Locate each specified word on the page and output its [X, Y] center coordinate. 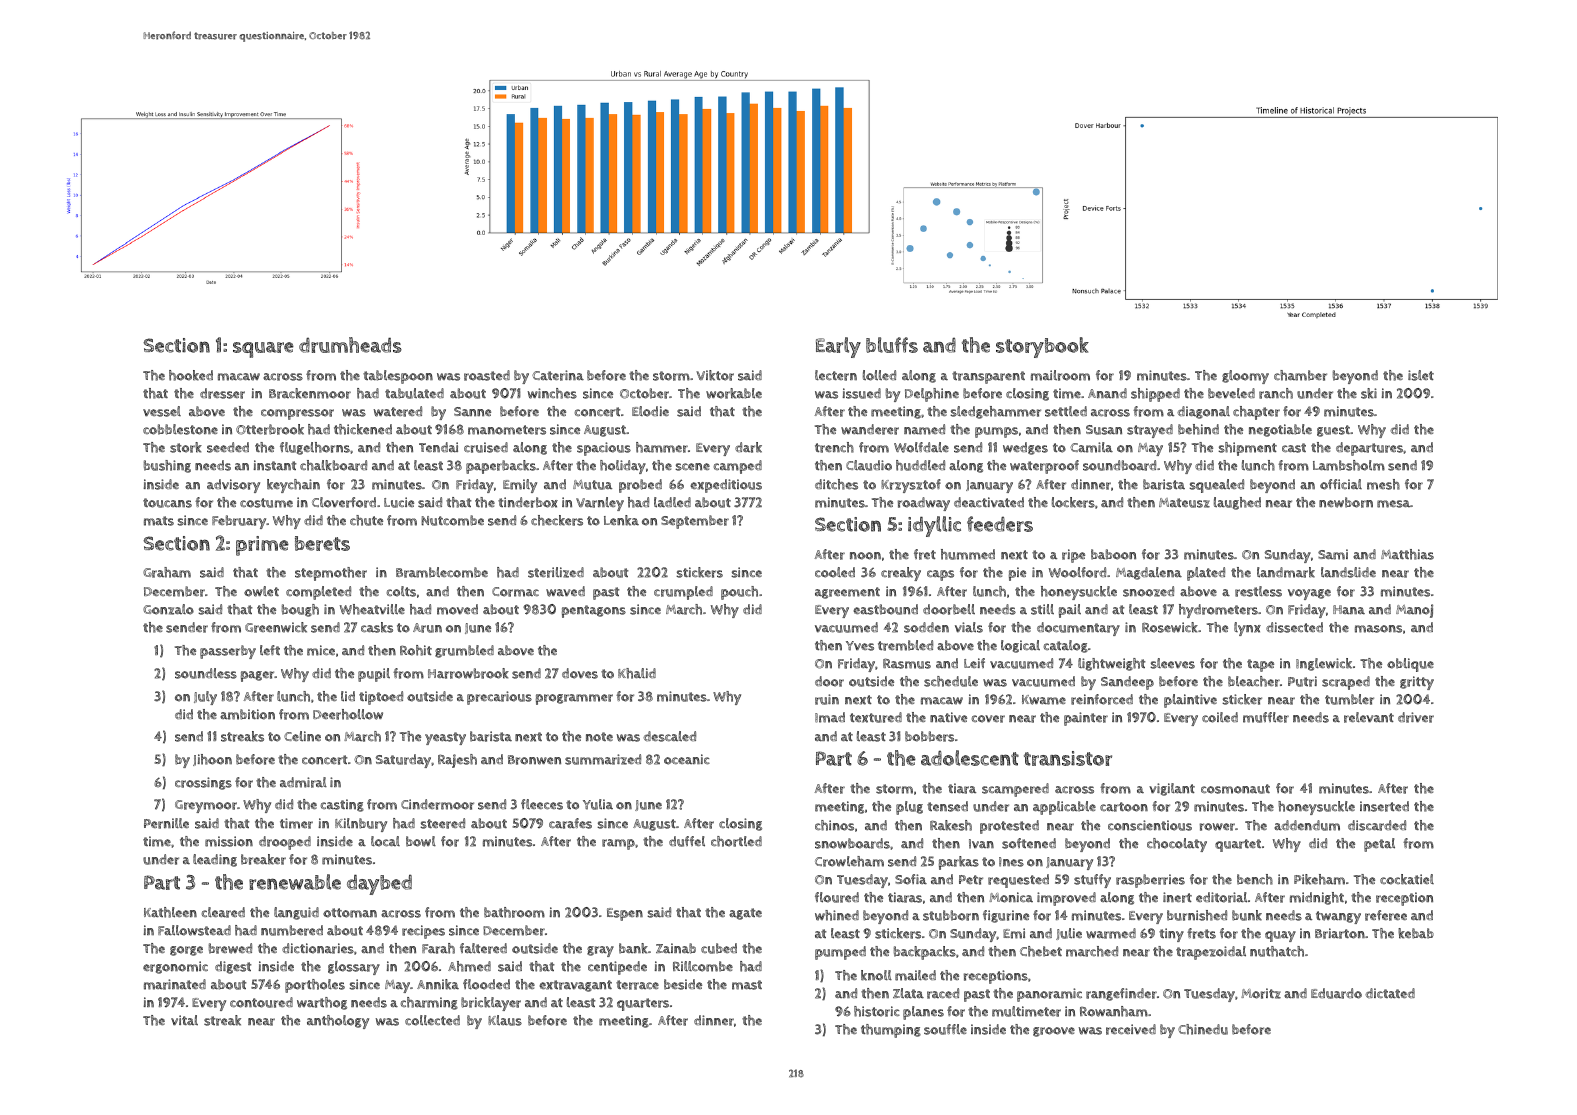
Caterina [558, 375]
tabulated [414, 393]
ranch [1276, 393]
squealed [1216, 486]
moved [457, 609]
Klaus [505, 1020]
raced [943, 993]
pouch [739, 593]
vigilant [1172, 789]
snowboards [852, 843]
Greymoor [206, 806]
